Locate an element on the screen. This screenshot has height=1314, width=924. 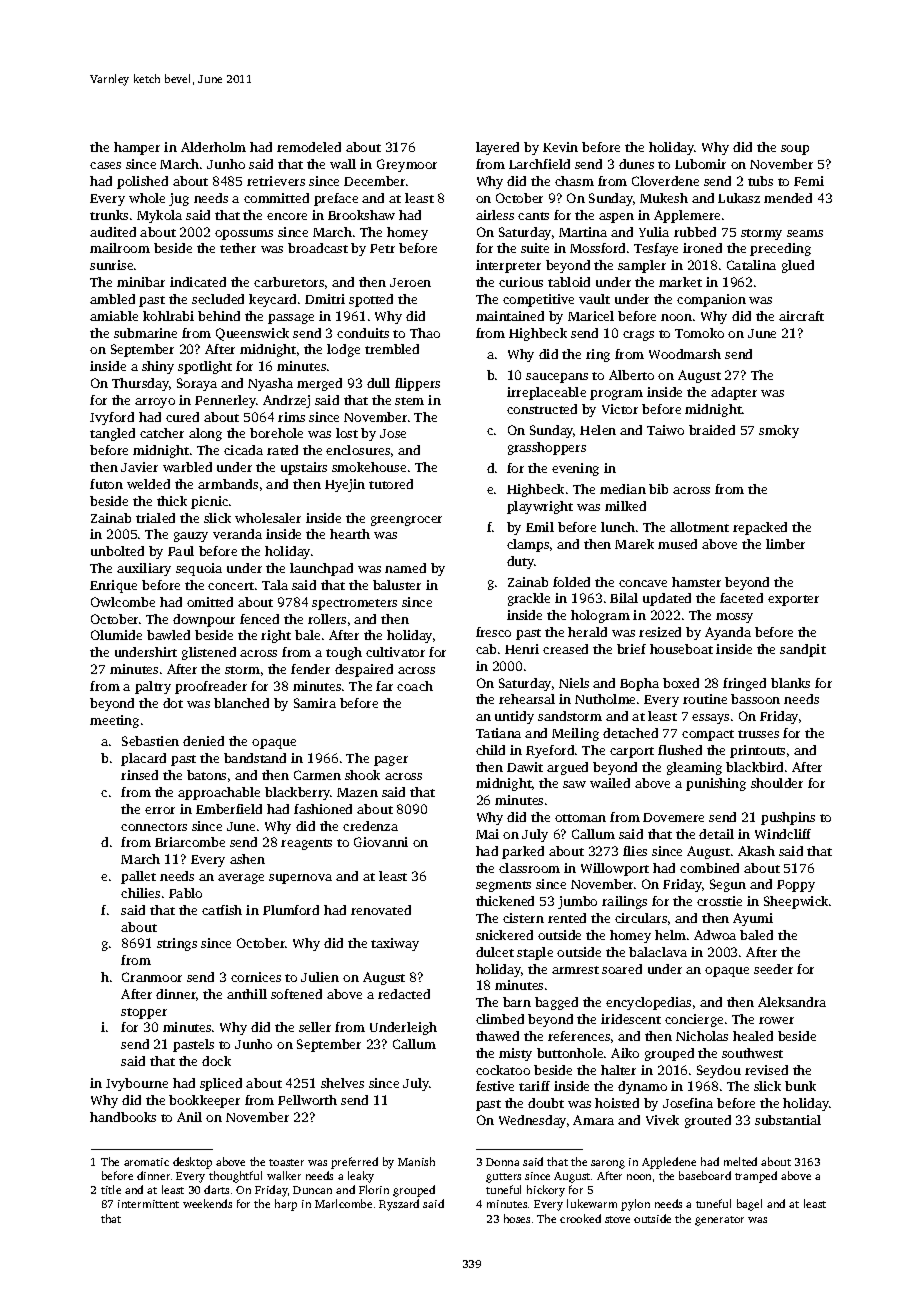
catcher is located at coordinates (162, 433).
